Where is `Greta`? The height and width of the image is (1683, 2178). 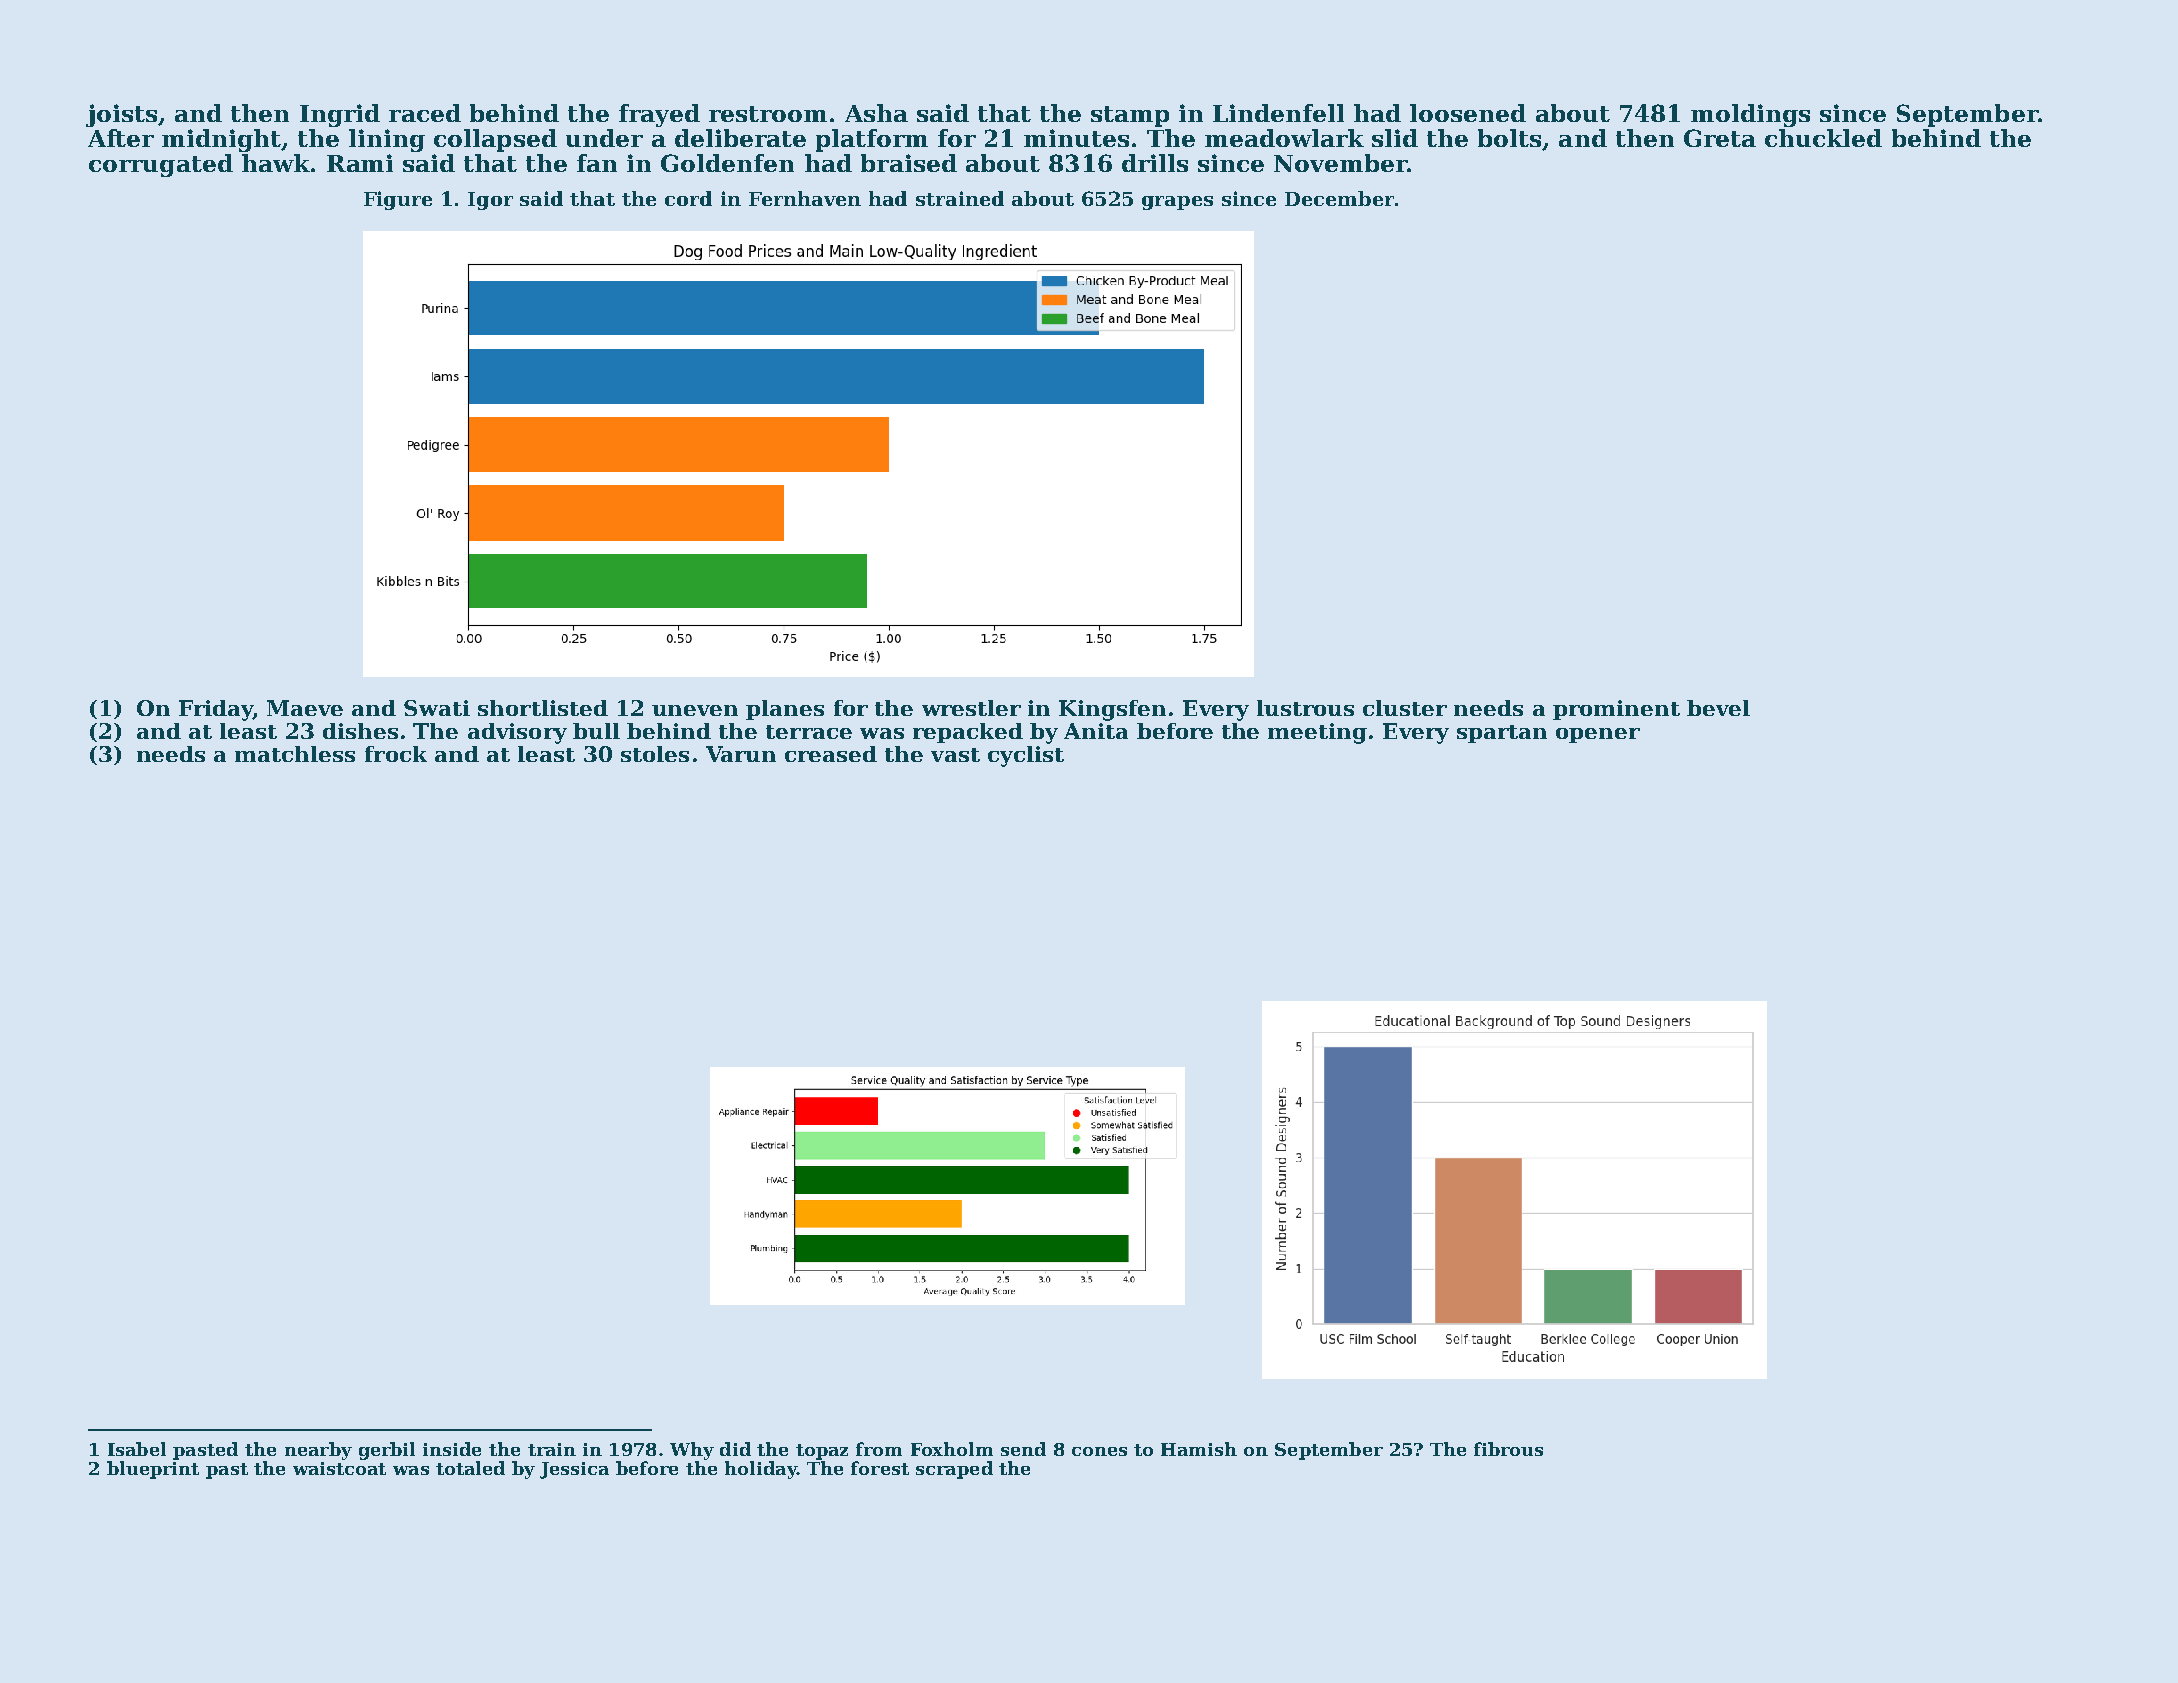 Greta is located at coordinates (1720, 138).
